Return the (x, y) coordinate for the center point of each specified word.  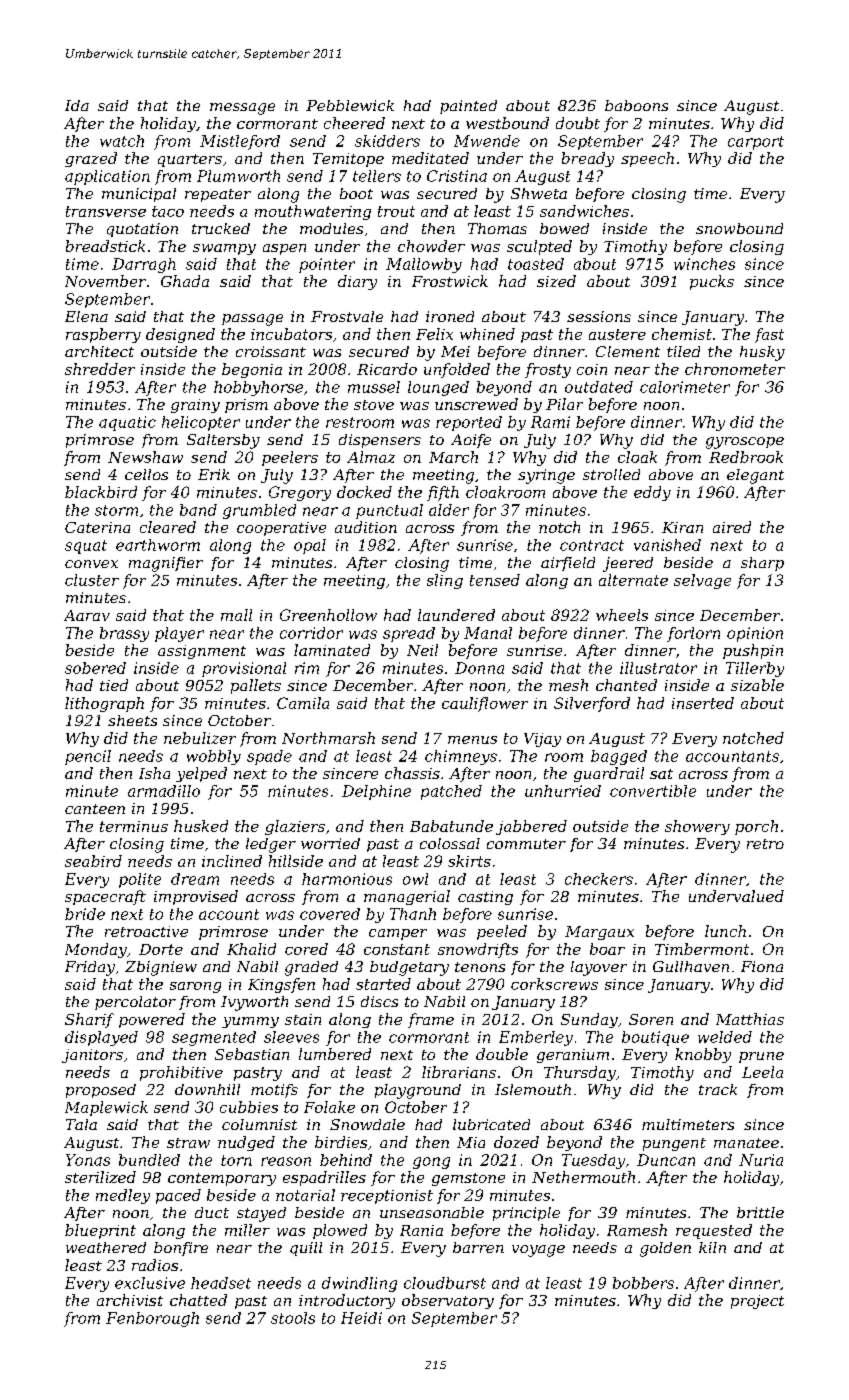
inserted (703, 703)
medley (123, 1196)
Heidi (361, 1318)
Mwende (487, 141)
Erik (214, 474)
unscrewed (476, 404)
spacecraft (105, 897)
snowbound (739, 228)
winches (704, 264)
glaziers (295, 827)
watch (122, 141)
